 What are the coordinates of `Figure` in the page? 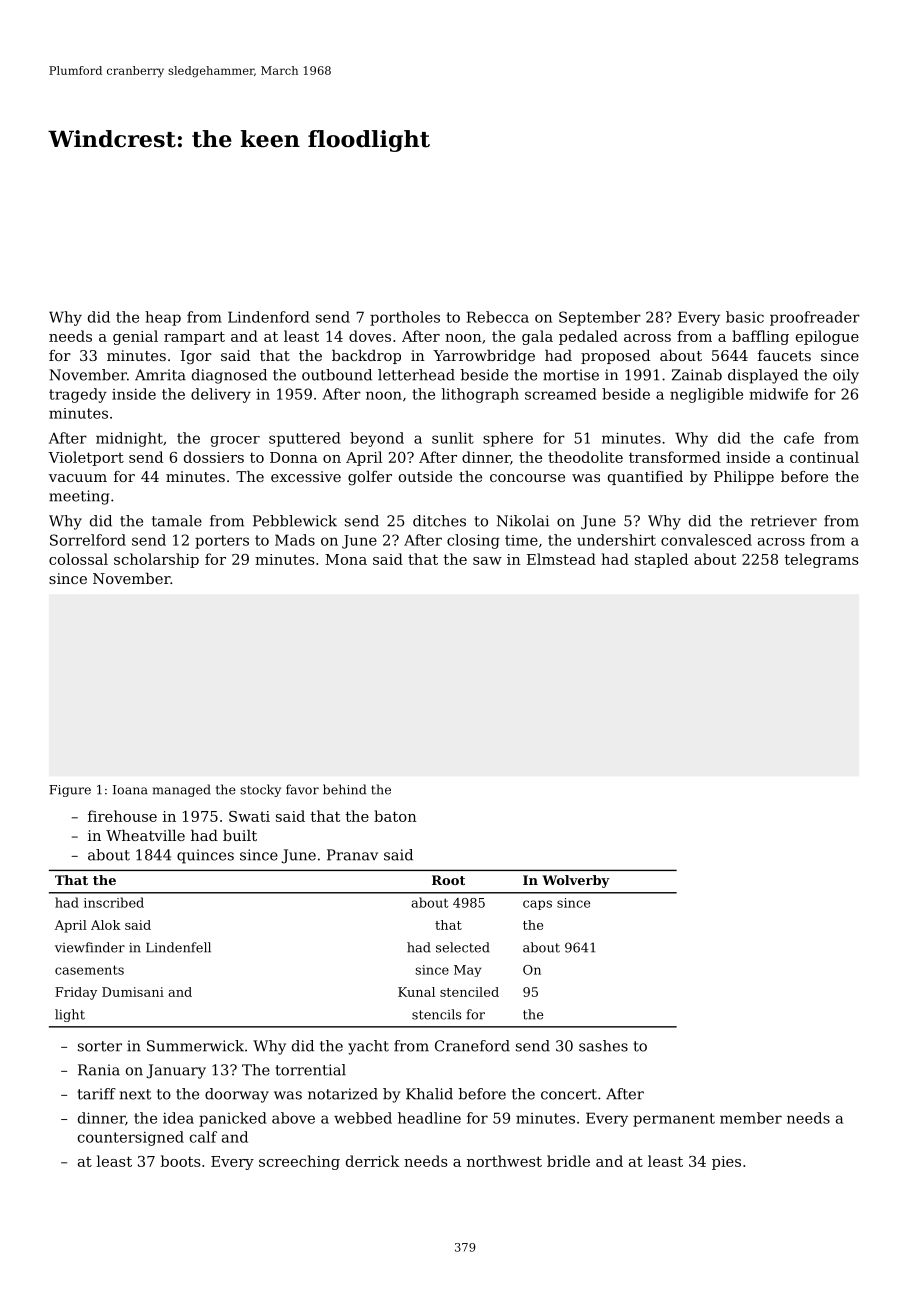 It's located at (70, 791).
